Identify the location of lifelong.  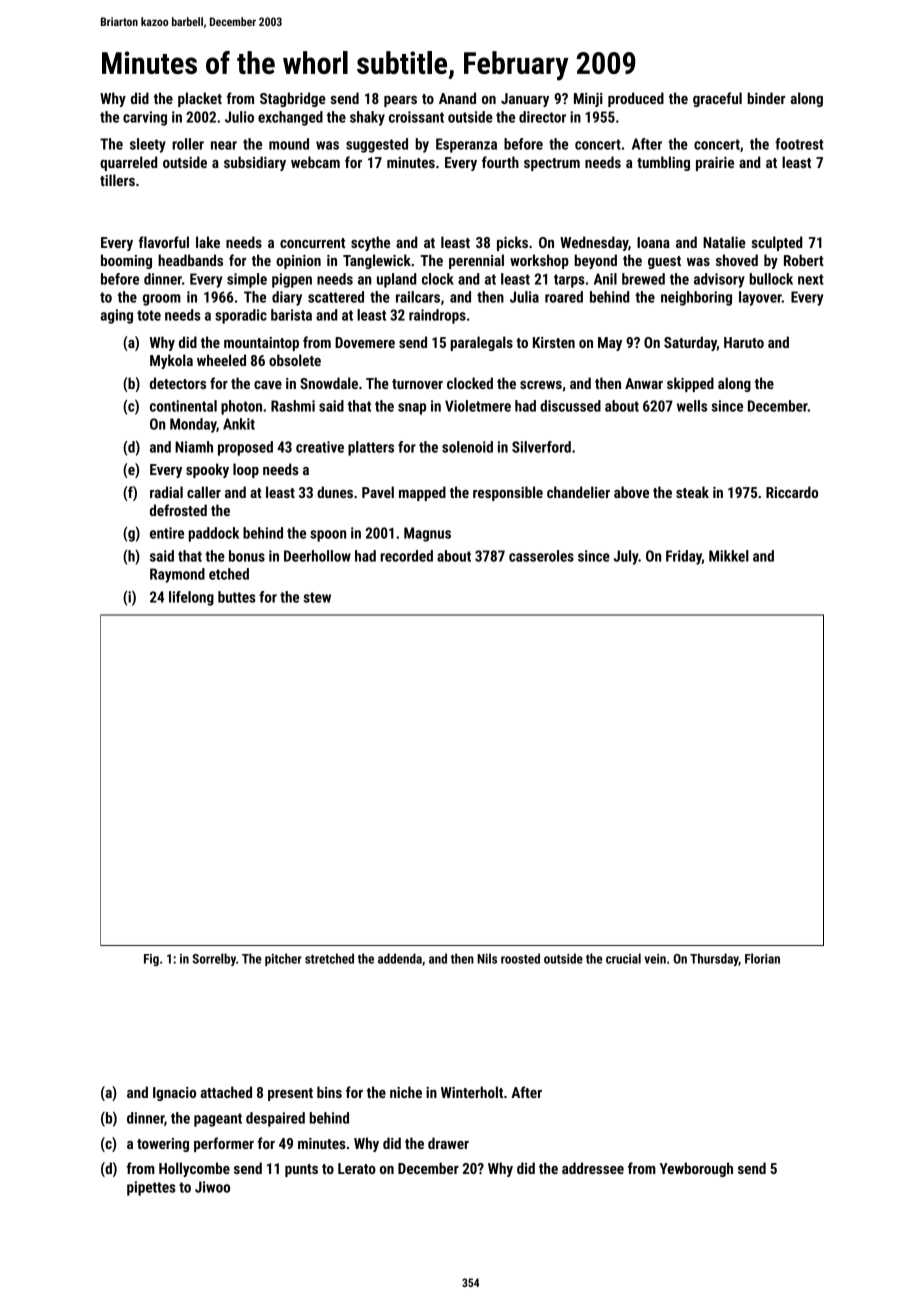
(191, 598).
